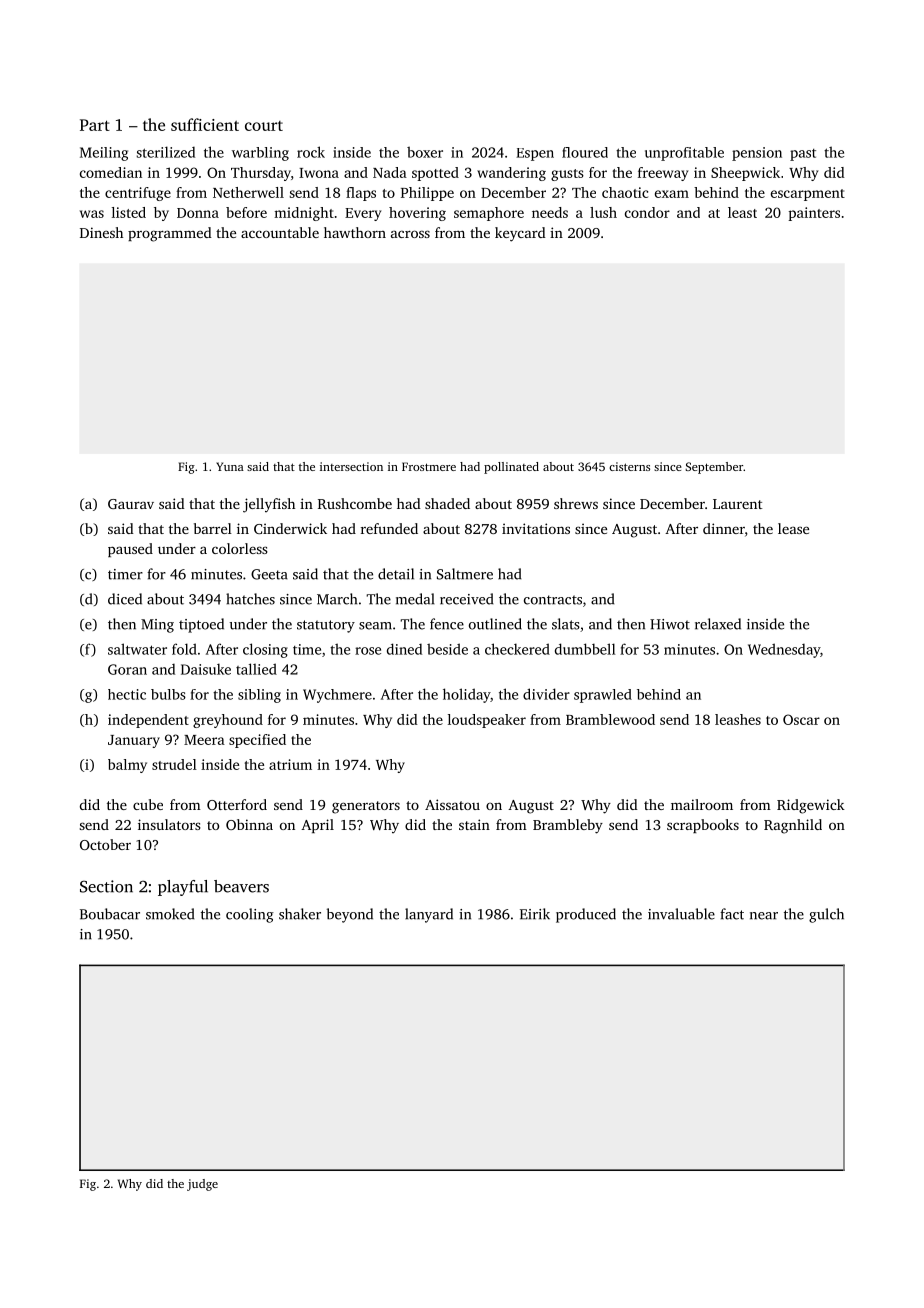 This screenshot has width=924, height=1308. I want to click on Laurent, so click(737, 504).
